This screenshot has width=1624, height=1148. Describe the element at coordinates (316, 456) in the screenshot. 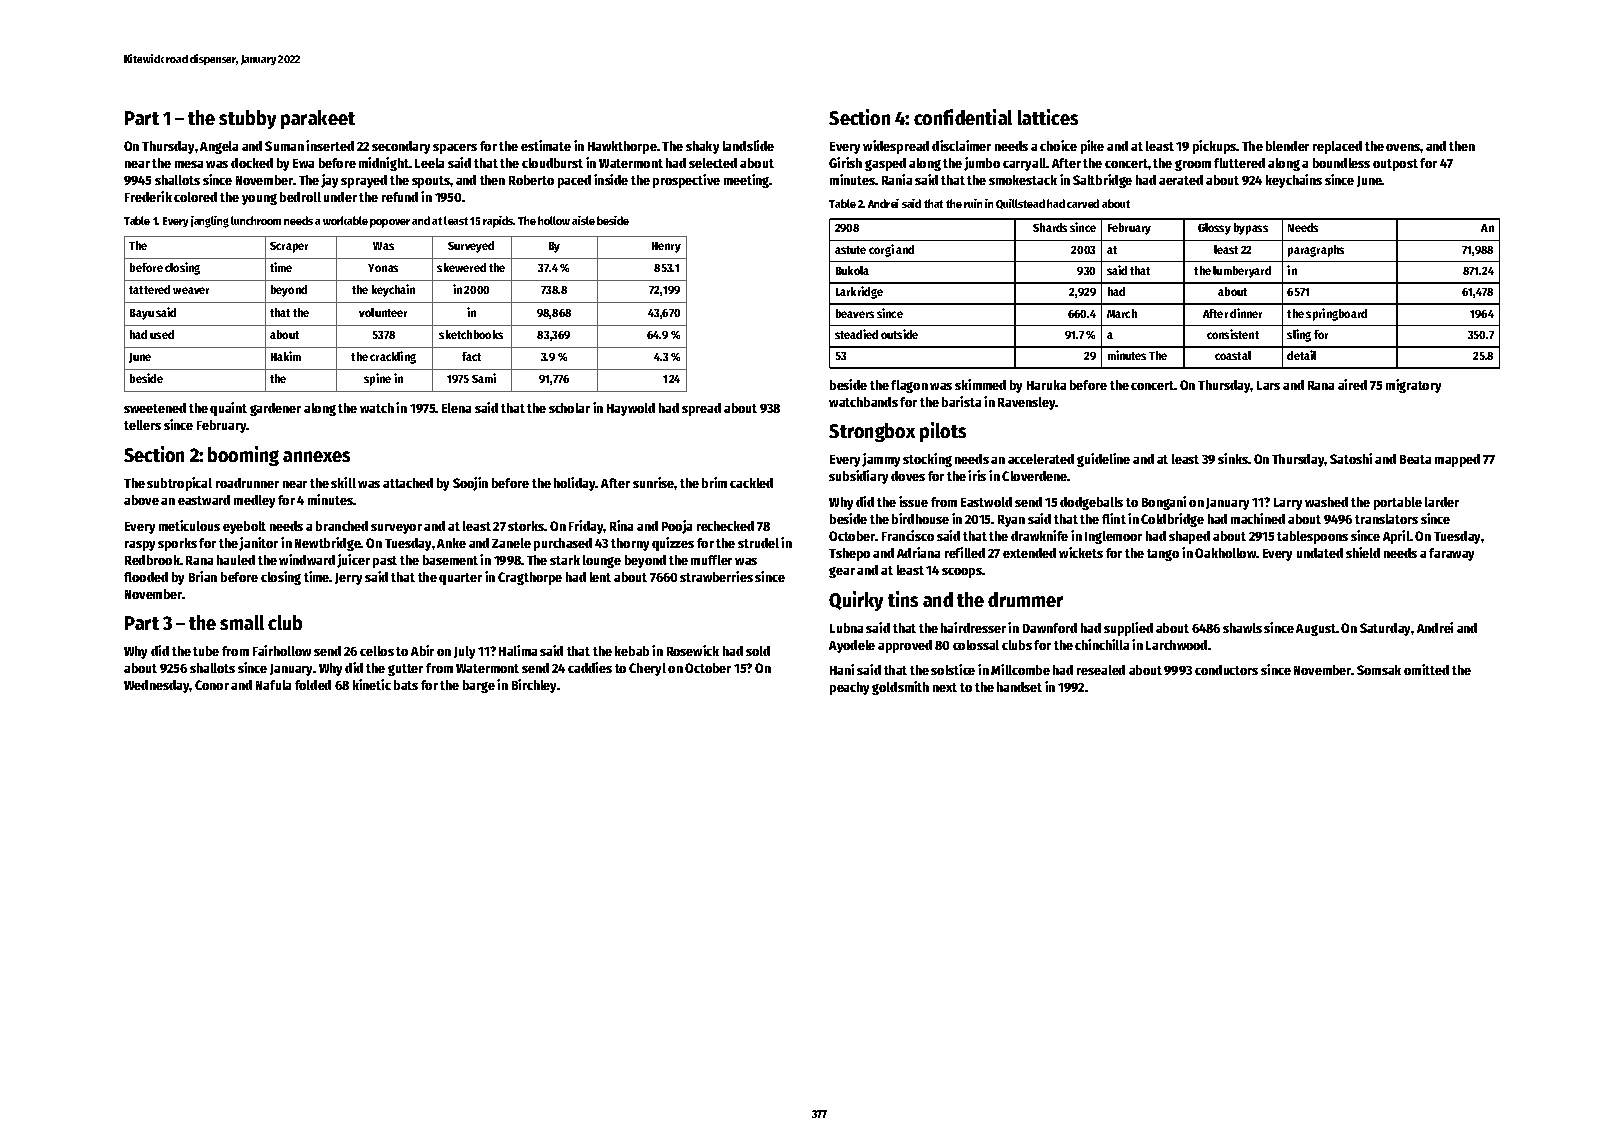

I see `annexes` at that location.
